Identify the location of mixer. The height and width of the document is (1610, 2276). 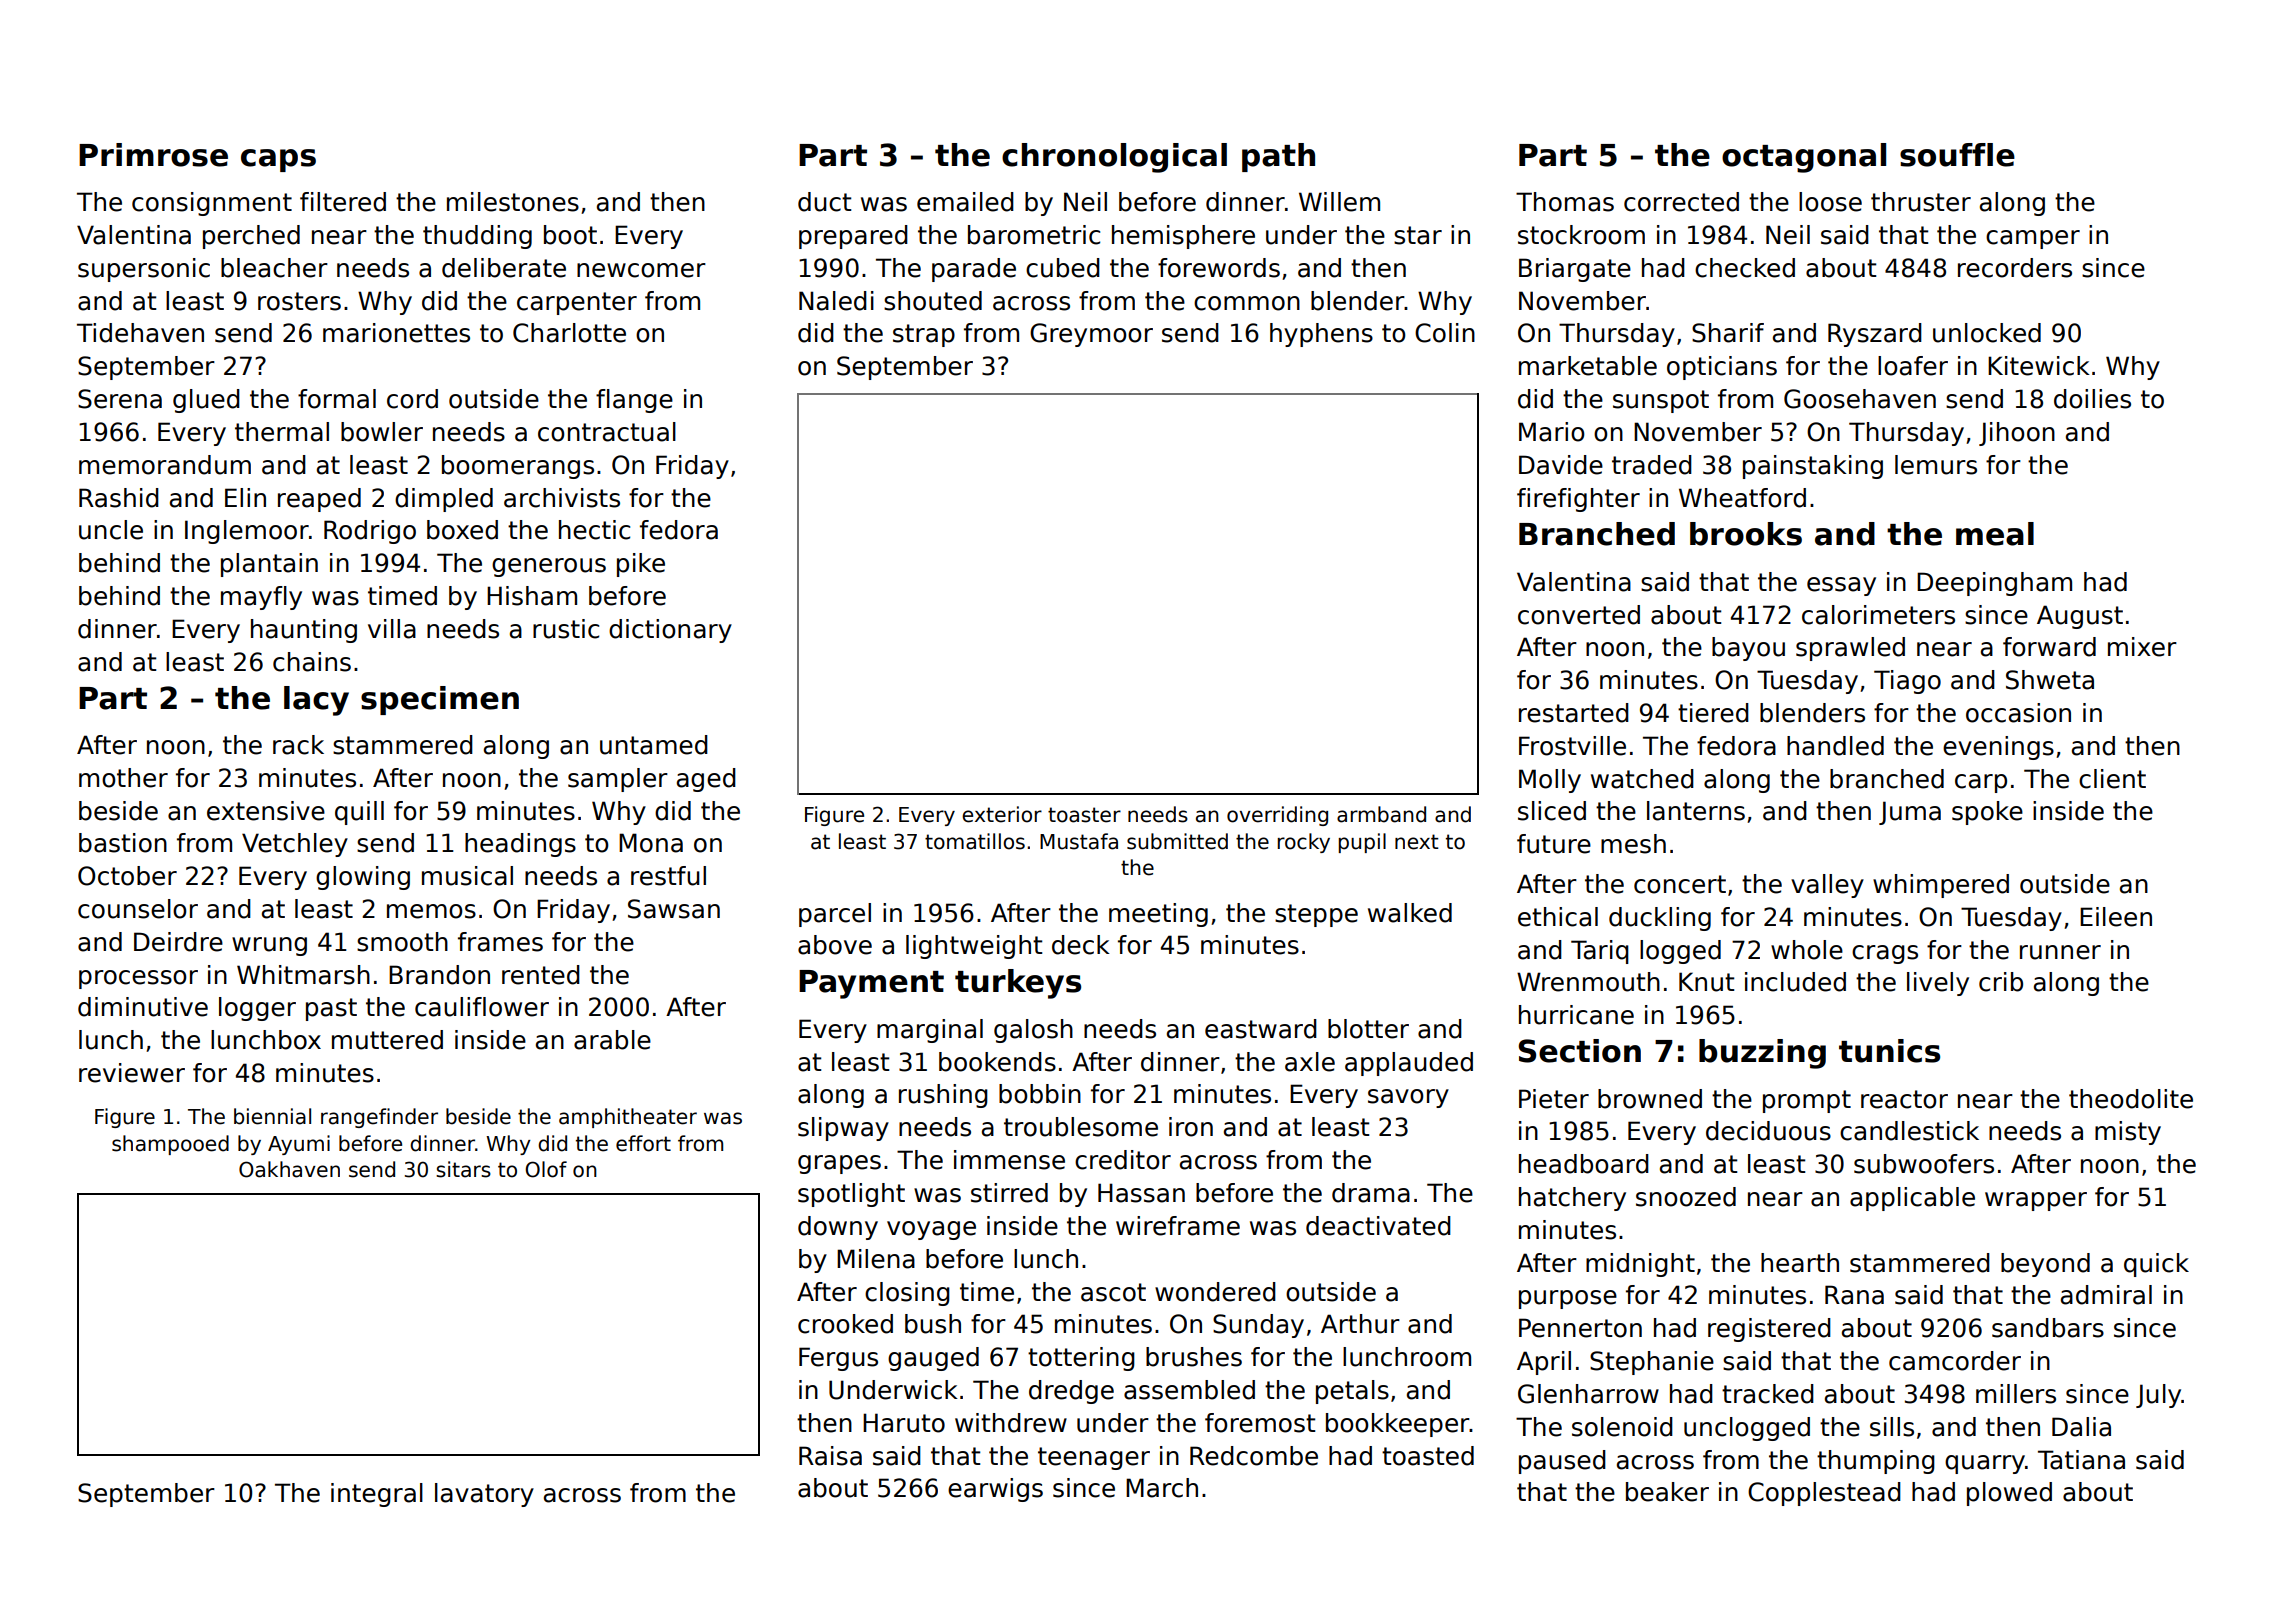
(2142, 647).
